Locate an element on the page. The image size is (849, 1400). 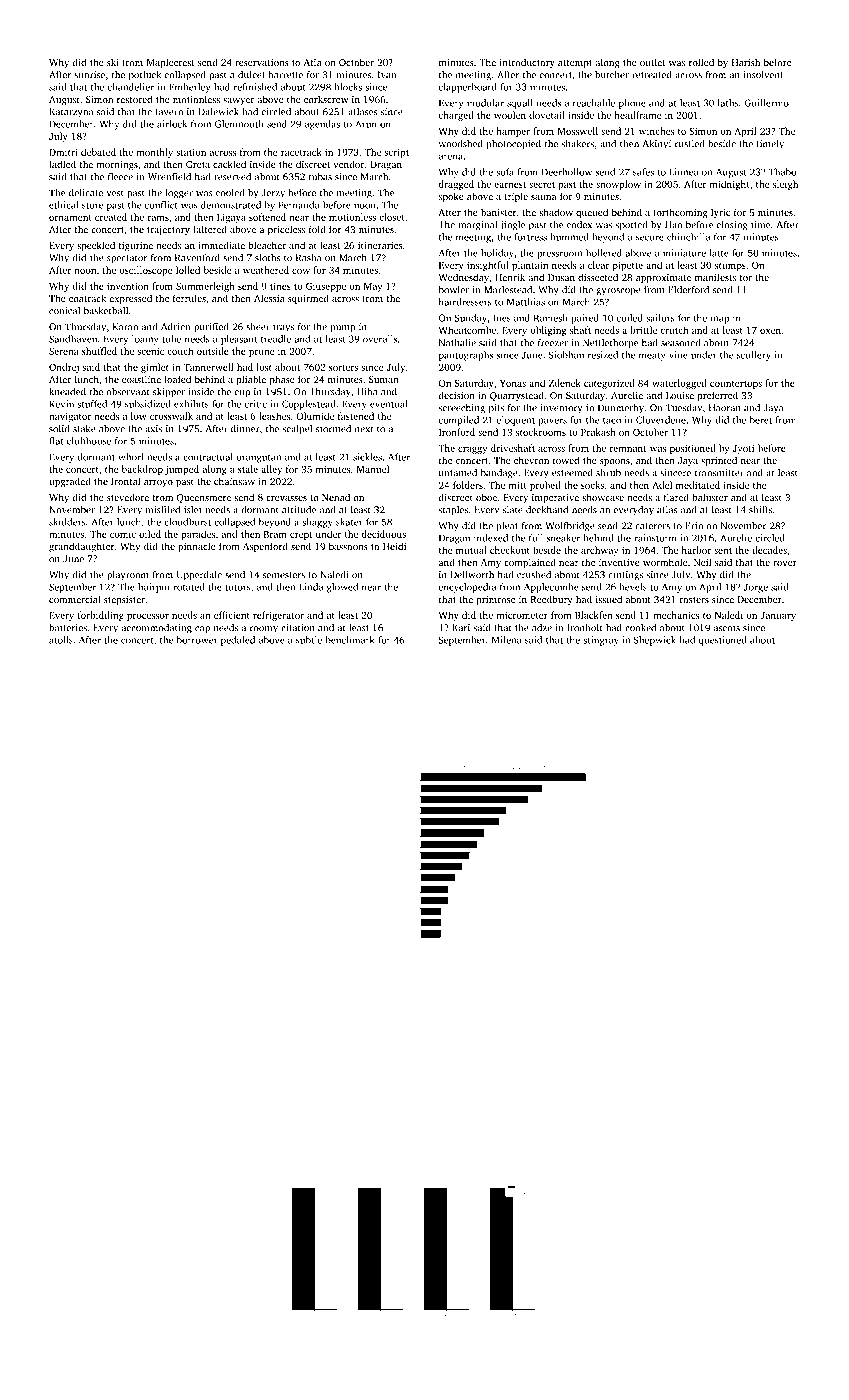
shifts is located at coordinates (760, 510).
